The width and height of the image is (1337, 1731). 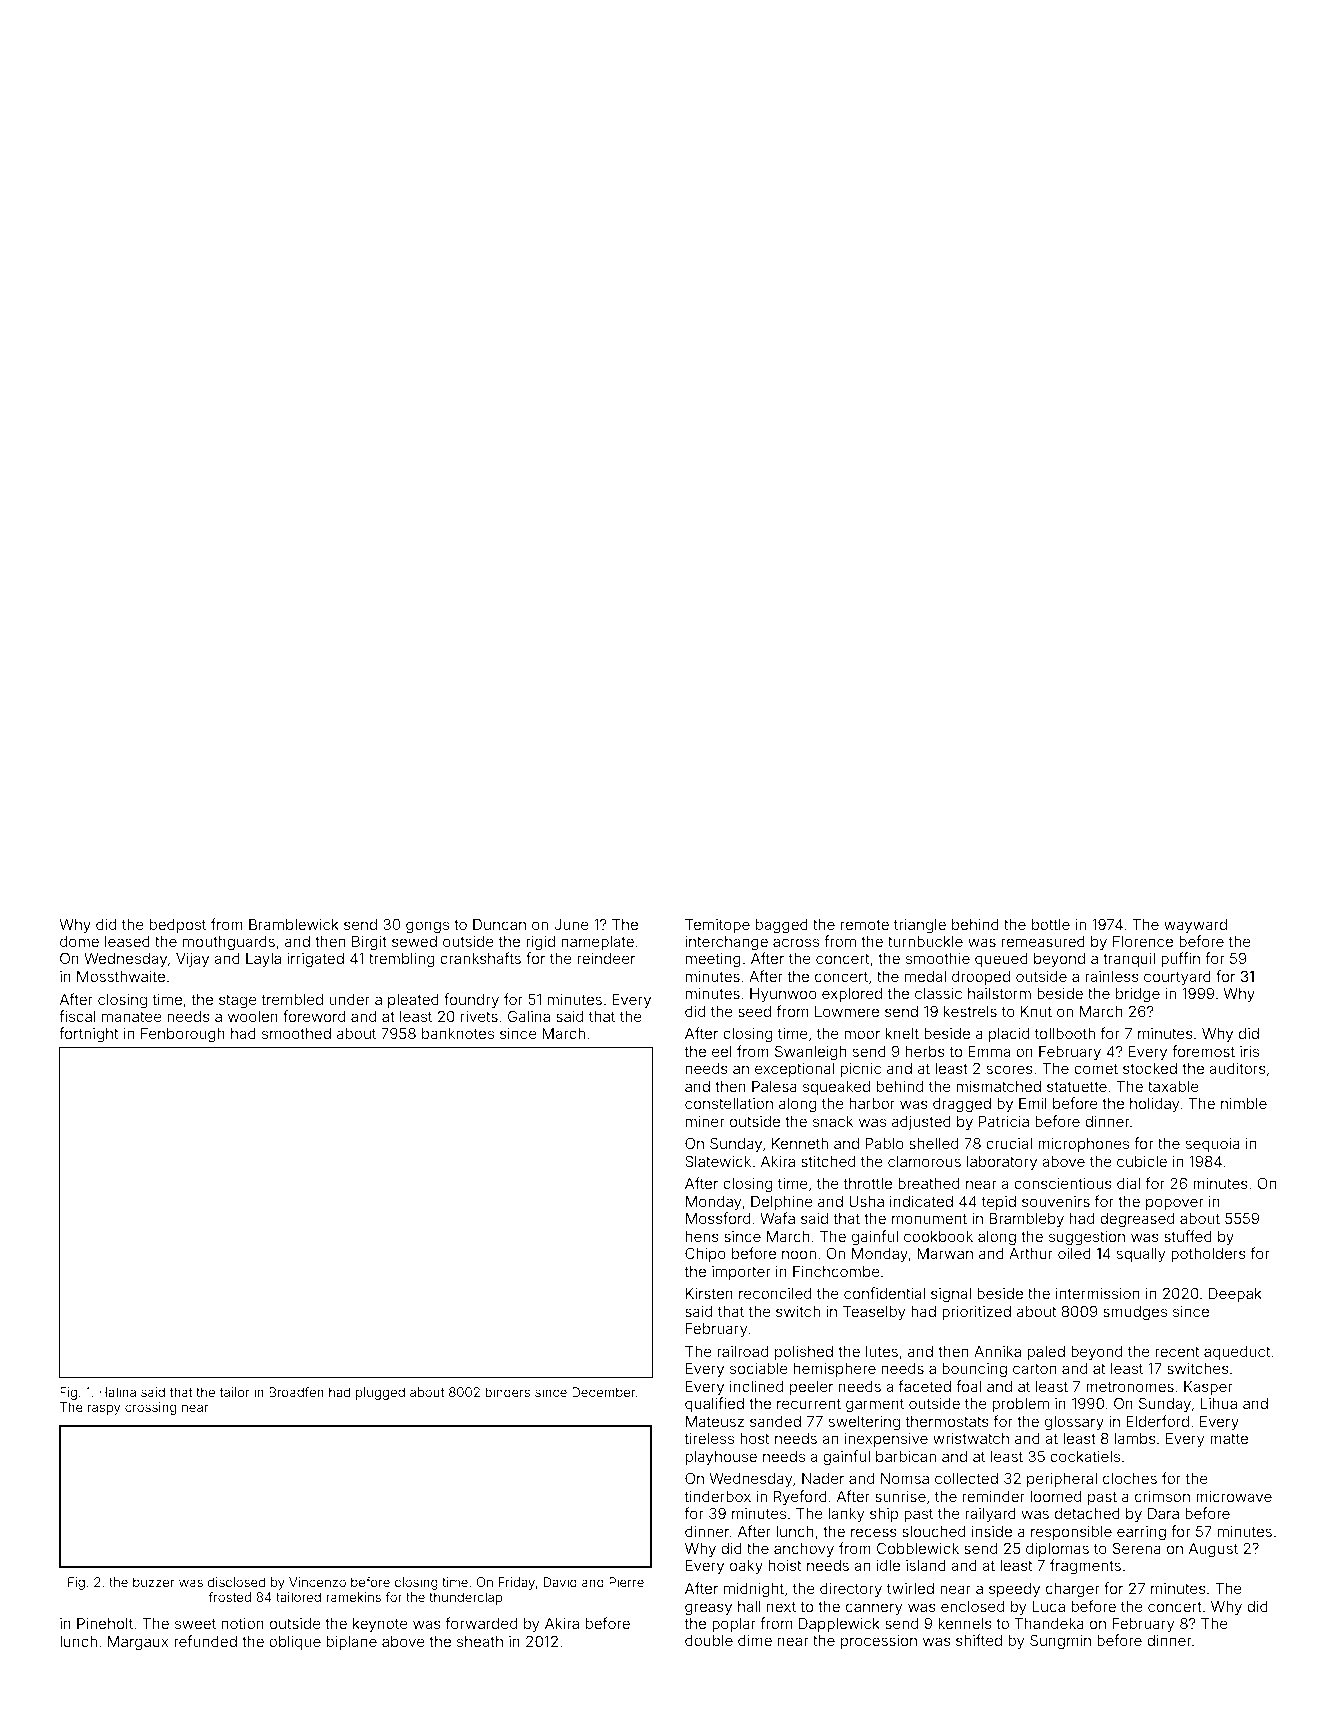 What do you see at coordinates (879, 1642) in the image?
I see `procession` at bounding box center [879, 1642].
